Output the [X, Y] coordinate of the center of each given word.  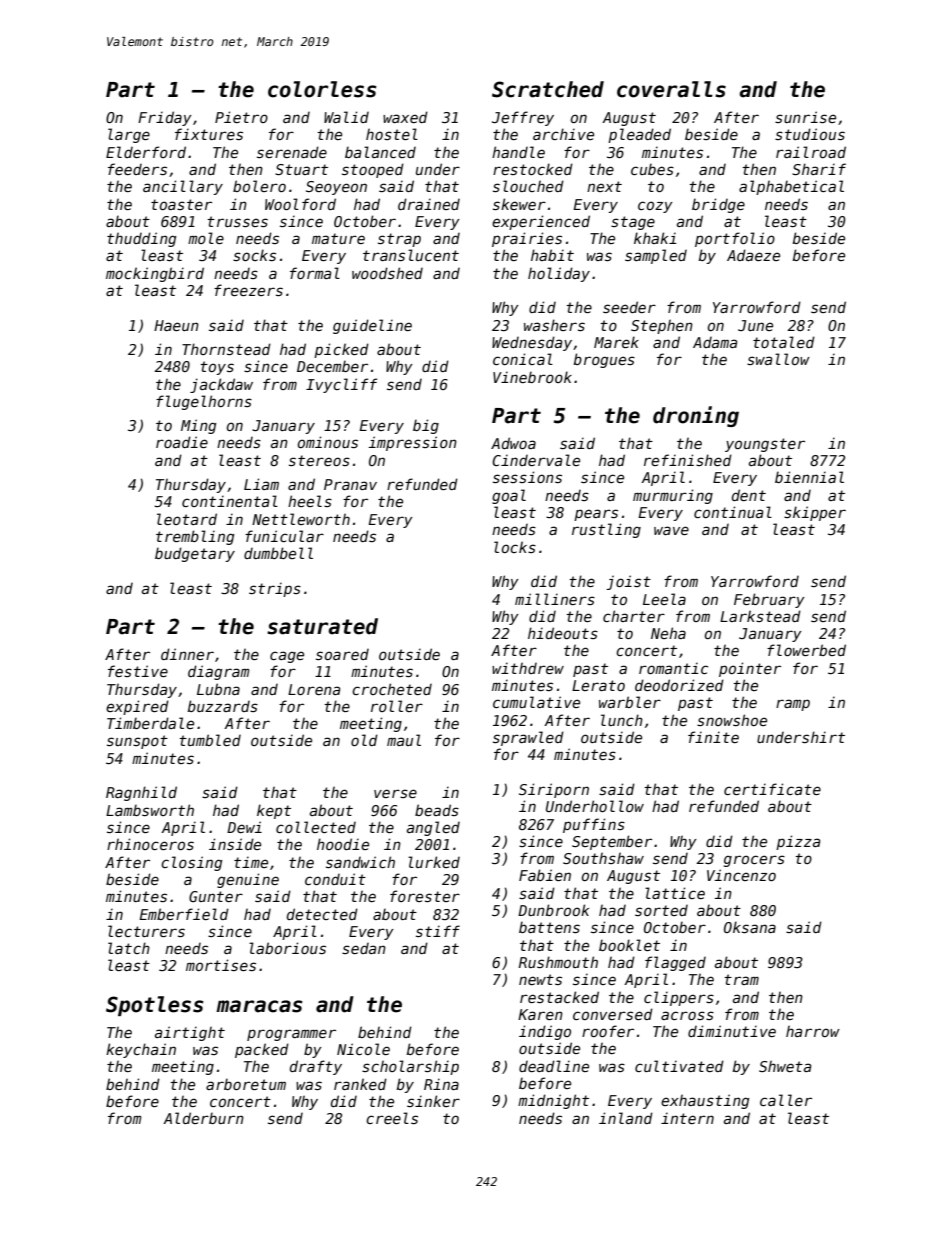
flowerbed [806, 650]
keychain [141, 1050]
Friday [165, 118]
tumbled [210, 740]
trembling [195, 537]
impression [413, 443]
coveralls [671, 89]
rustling [606, 530]
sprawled [528, 738]
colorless [322, 89]
